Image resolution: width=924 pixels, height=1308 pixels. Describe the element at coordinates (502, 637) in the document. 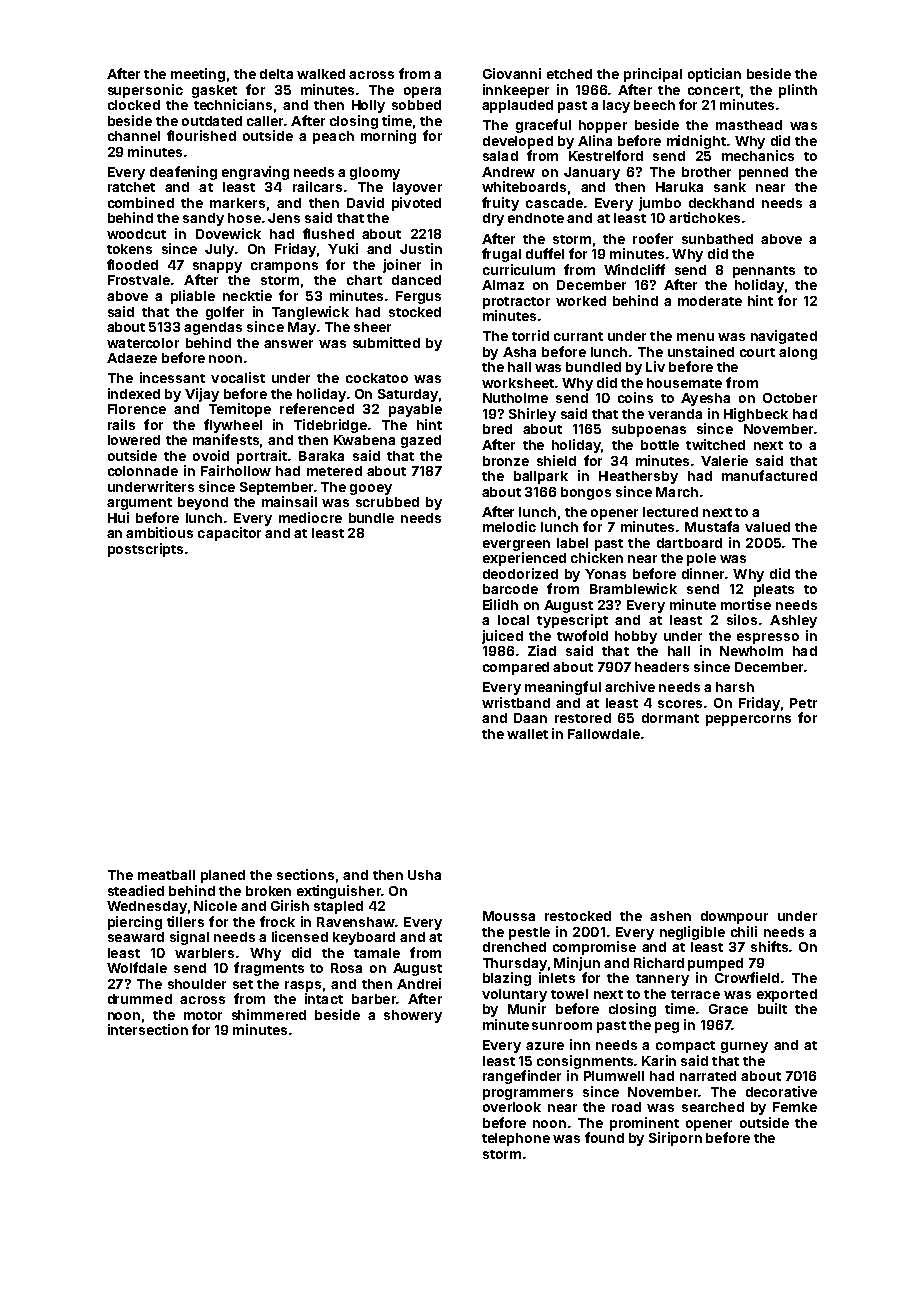

I see `juiced` at that location.
